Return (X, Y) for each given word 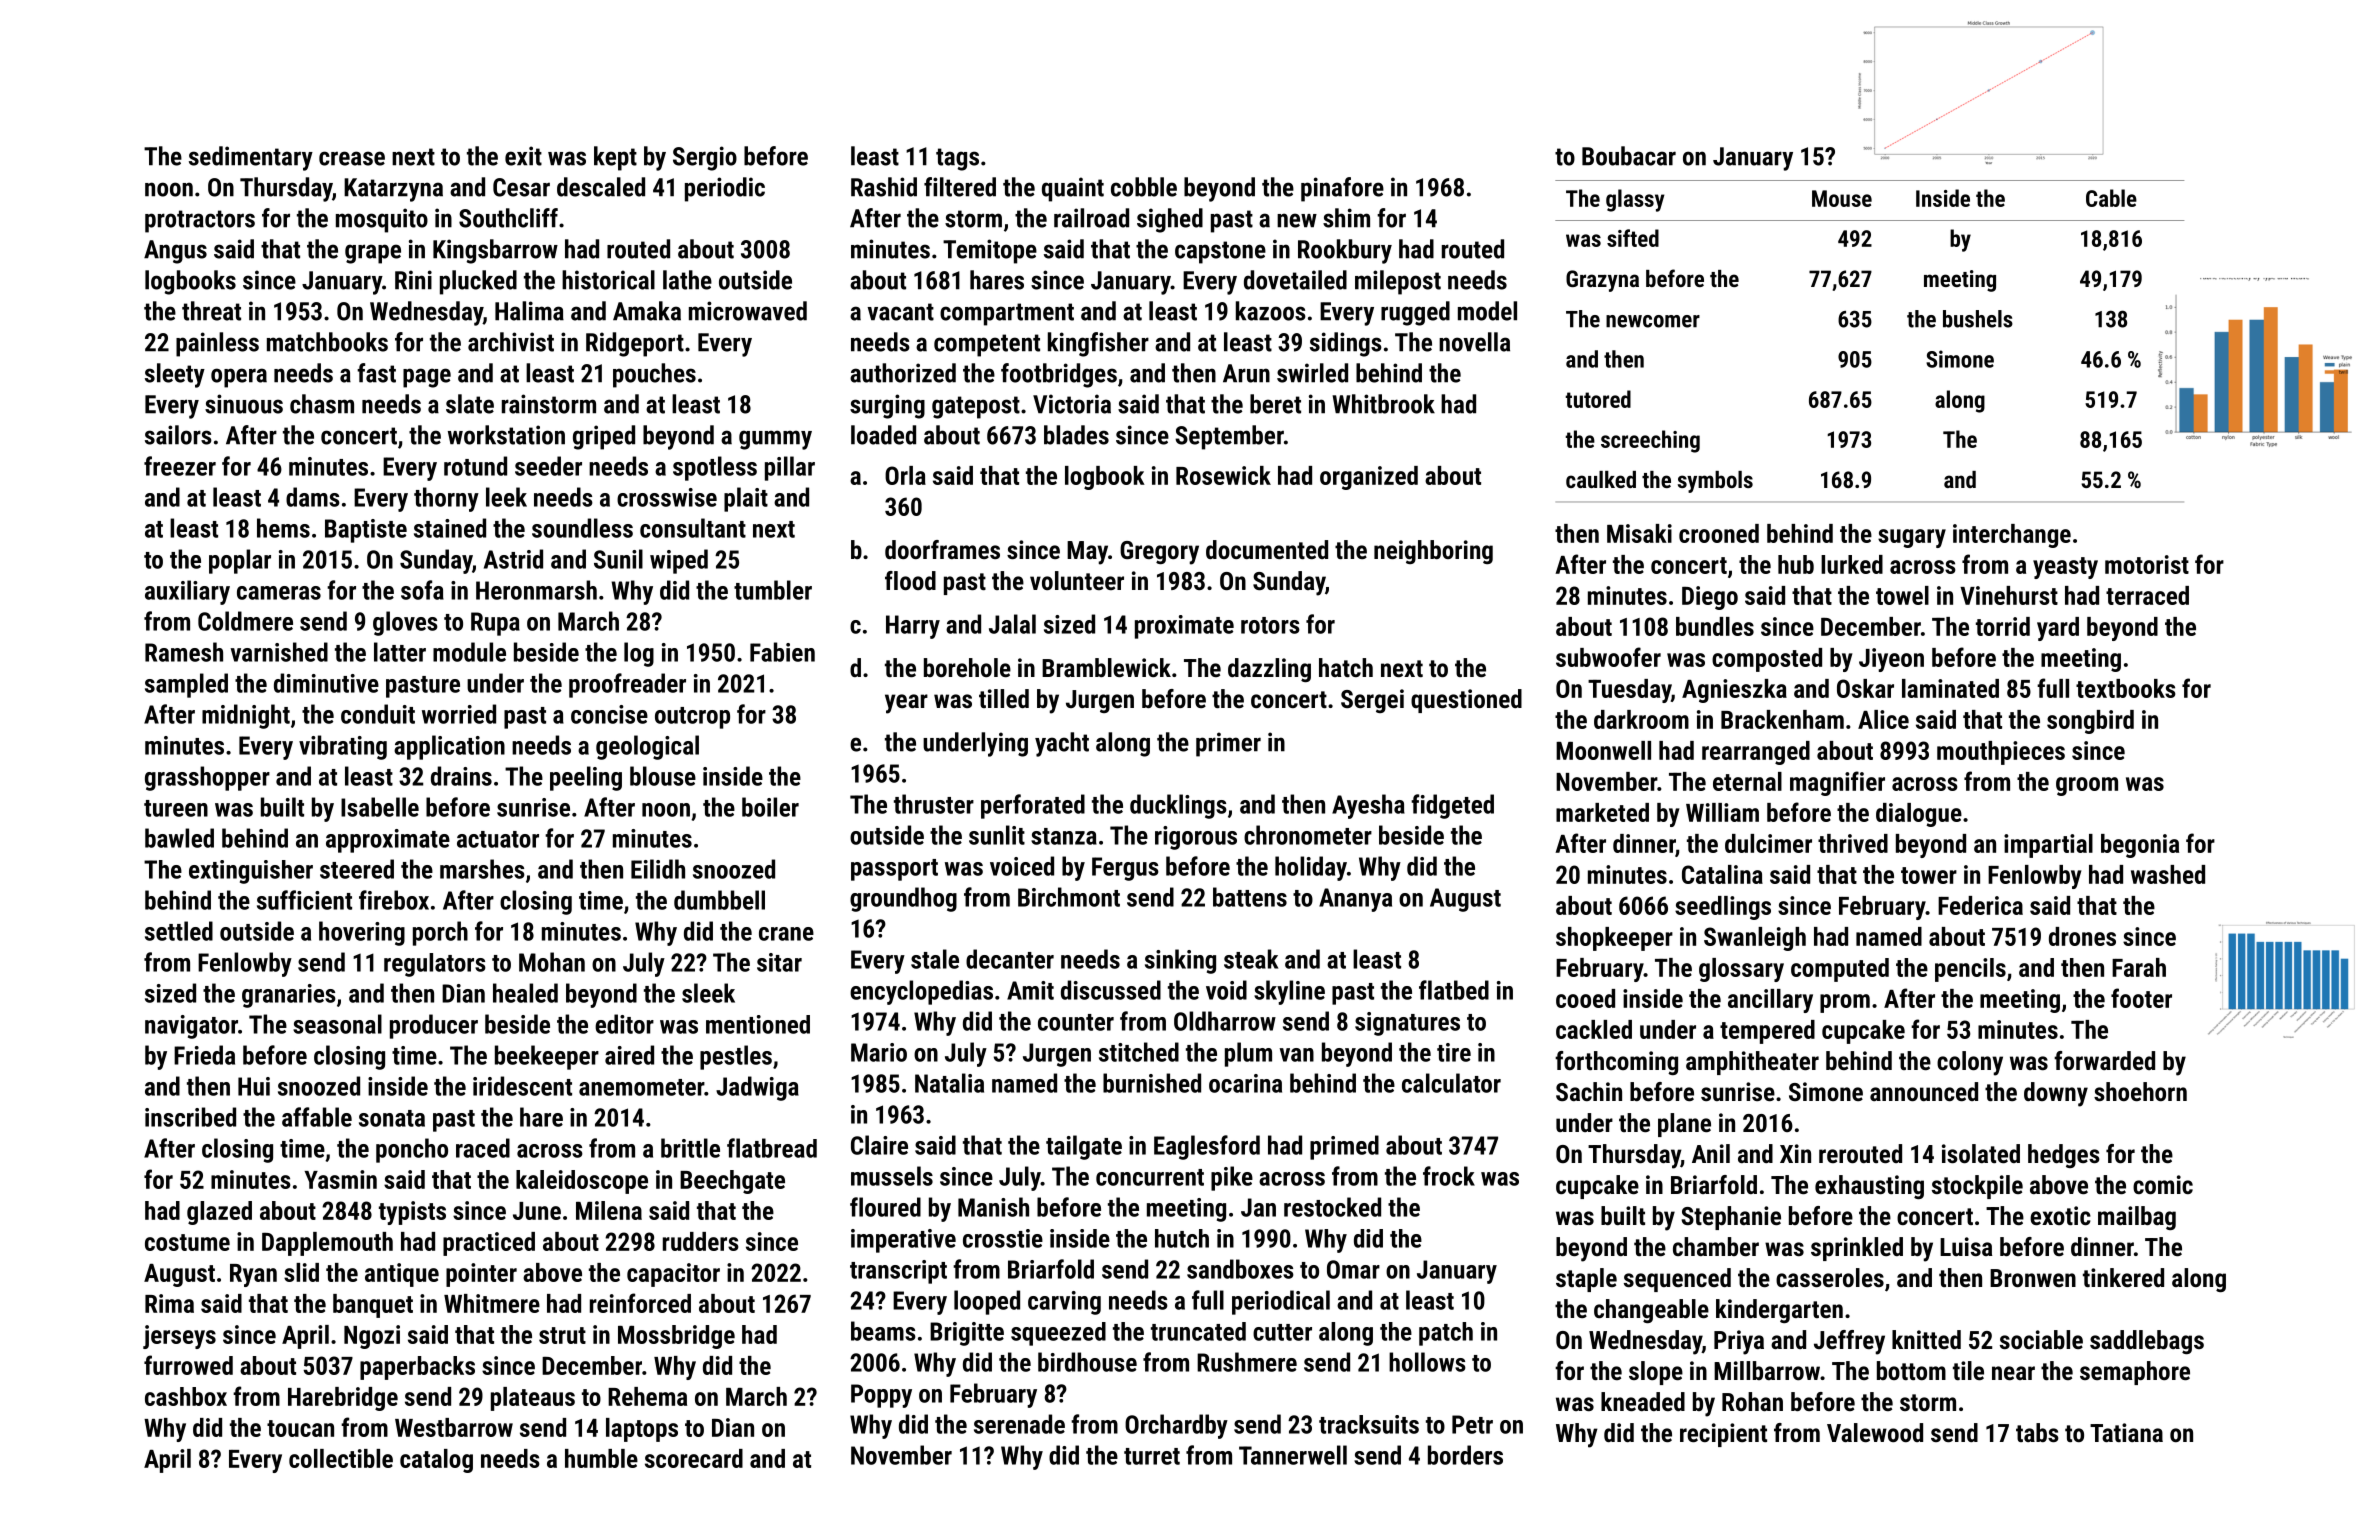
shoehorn (2140, 1091)
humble (601, 1458)
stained (450, 528)
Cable (2111, 198)
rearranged (1756, 753)
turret (1152, 1456)
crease (352, 158)
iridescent (522, 1086)
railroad (1091, 218)
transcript (898, 1272)
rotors (1270, 625)
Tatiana (2126, 1432)
